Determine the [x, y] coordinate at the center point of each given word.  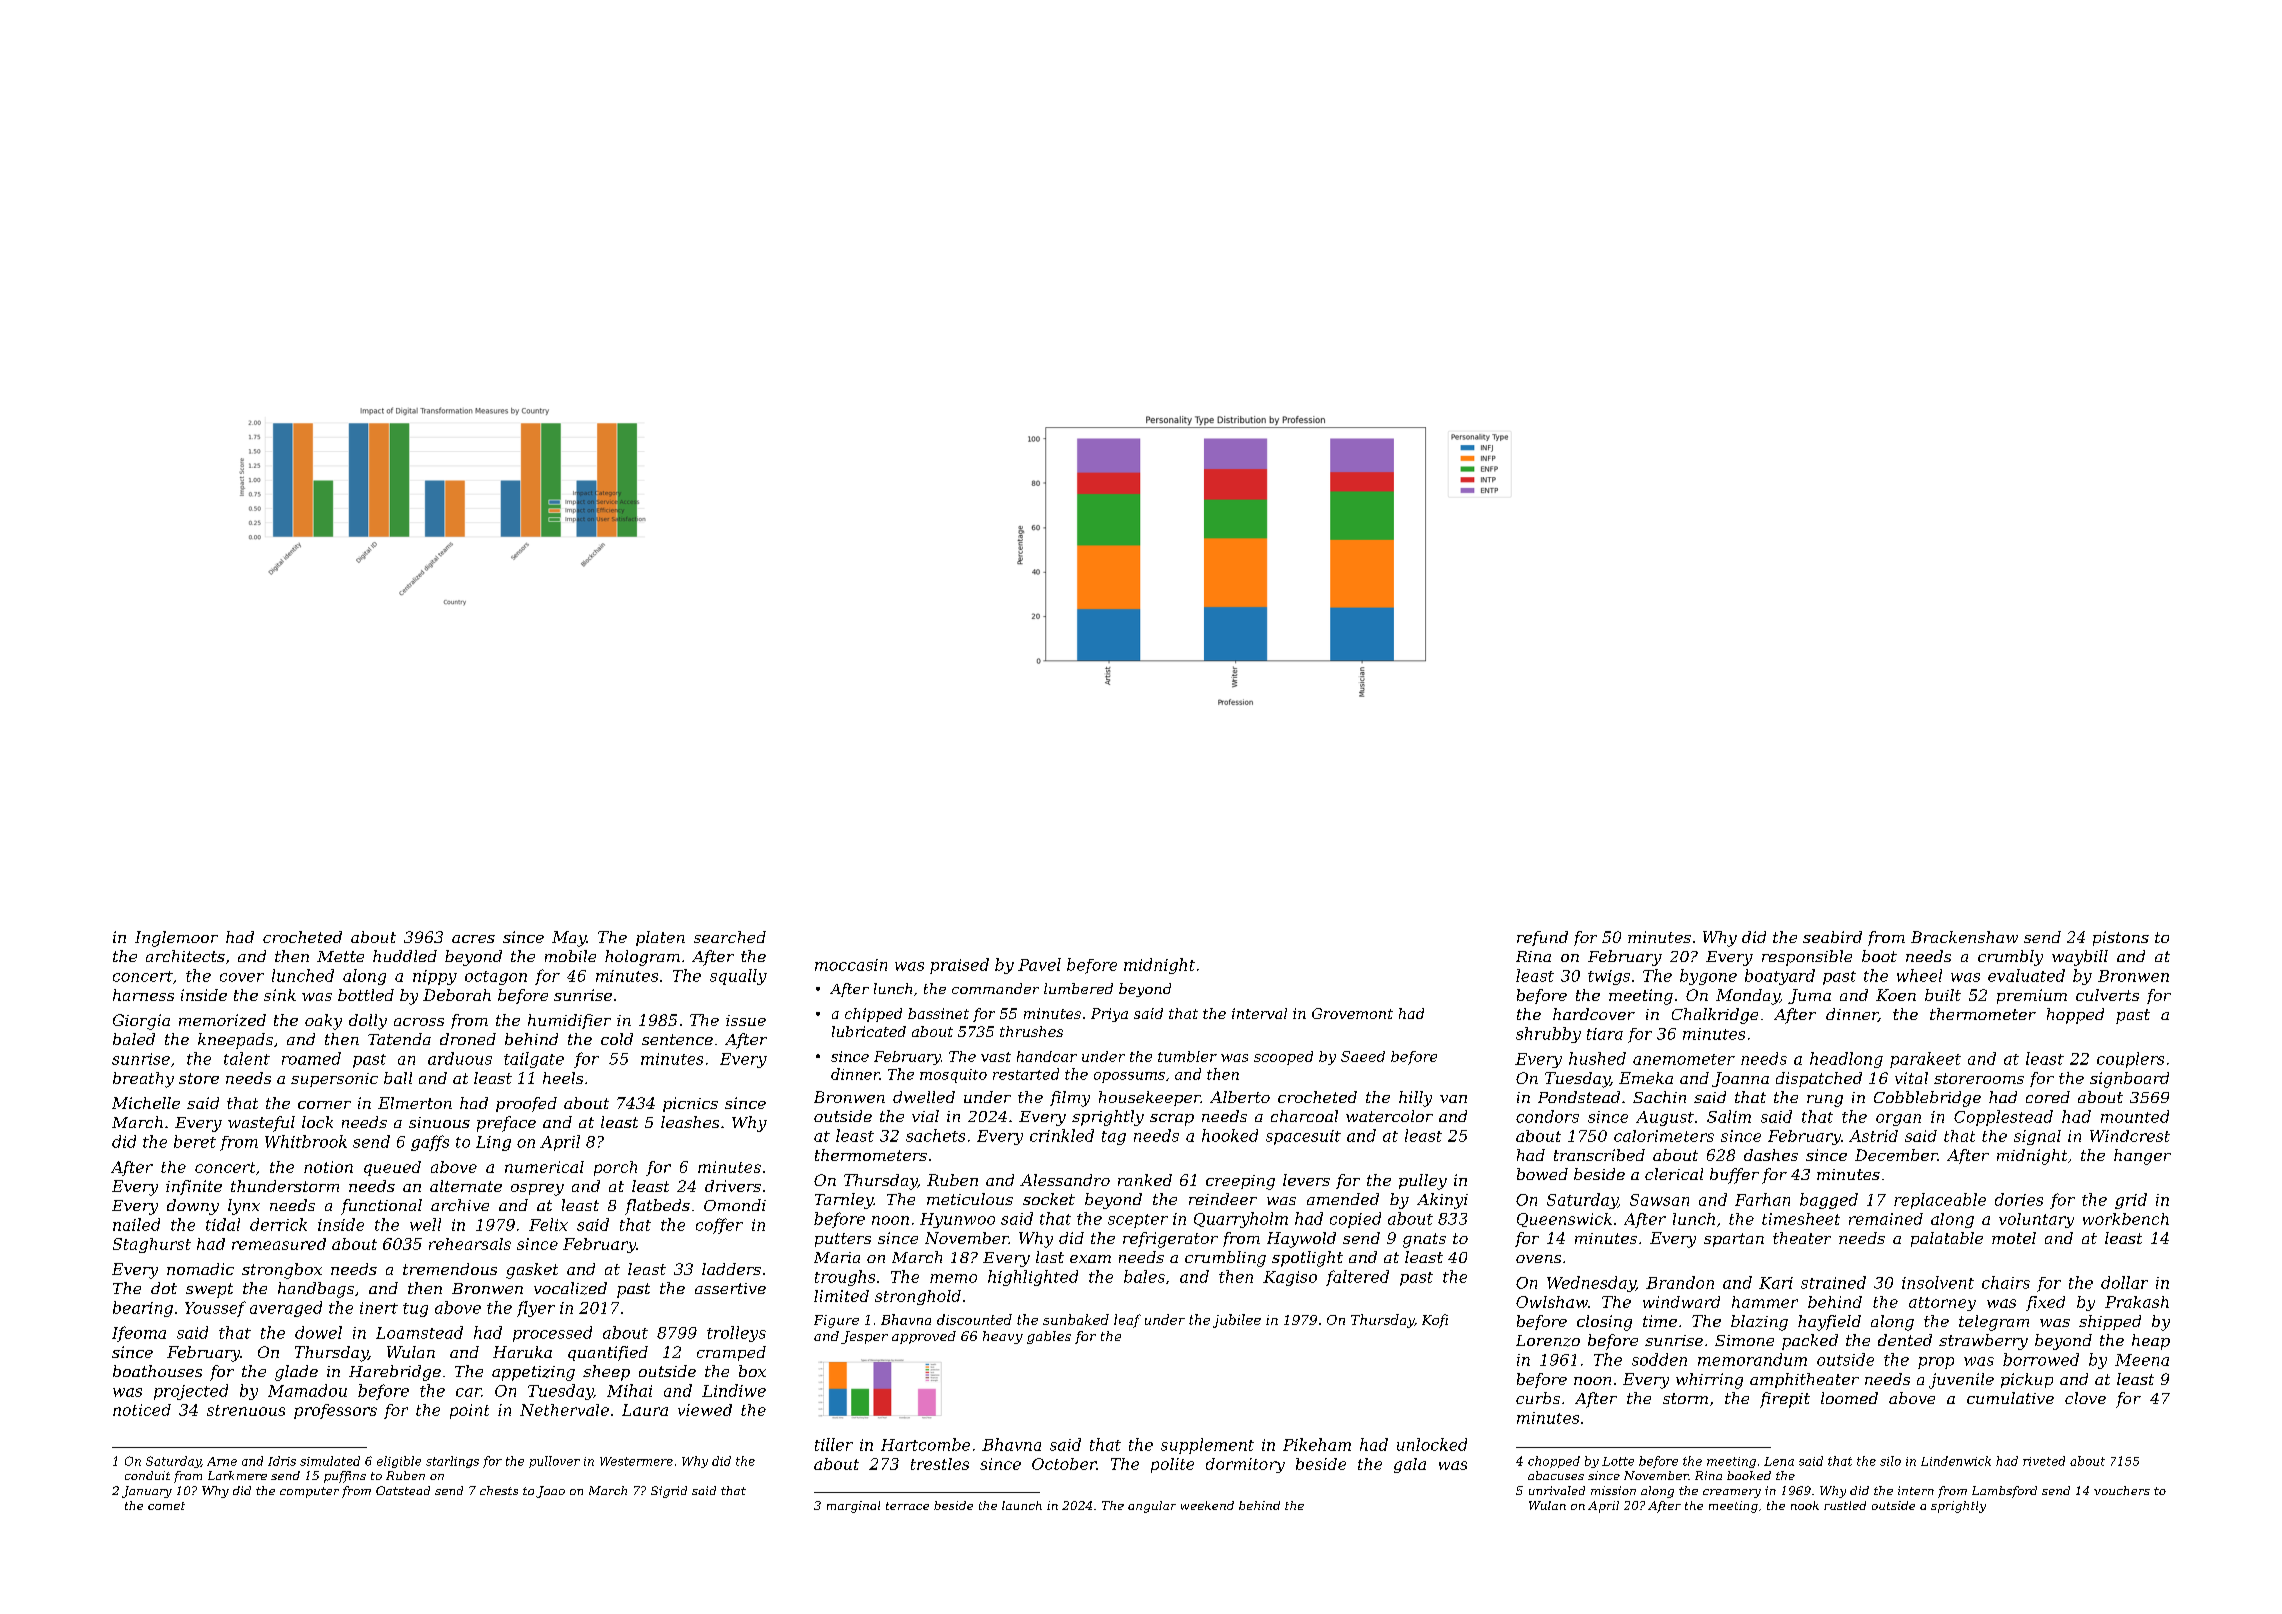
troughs [845, 1278]
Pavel [1039, 964]
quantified [608, 1353]
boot [1879, 956]
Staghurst [152, 1245]
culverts [2107, 995]
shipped [2110, 1322]
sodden [1659, 1359]
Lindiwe [734, 1390]
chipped [873, 1015]
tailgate [534, 1060]
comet [166, 1506]
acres [473, 939]
